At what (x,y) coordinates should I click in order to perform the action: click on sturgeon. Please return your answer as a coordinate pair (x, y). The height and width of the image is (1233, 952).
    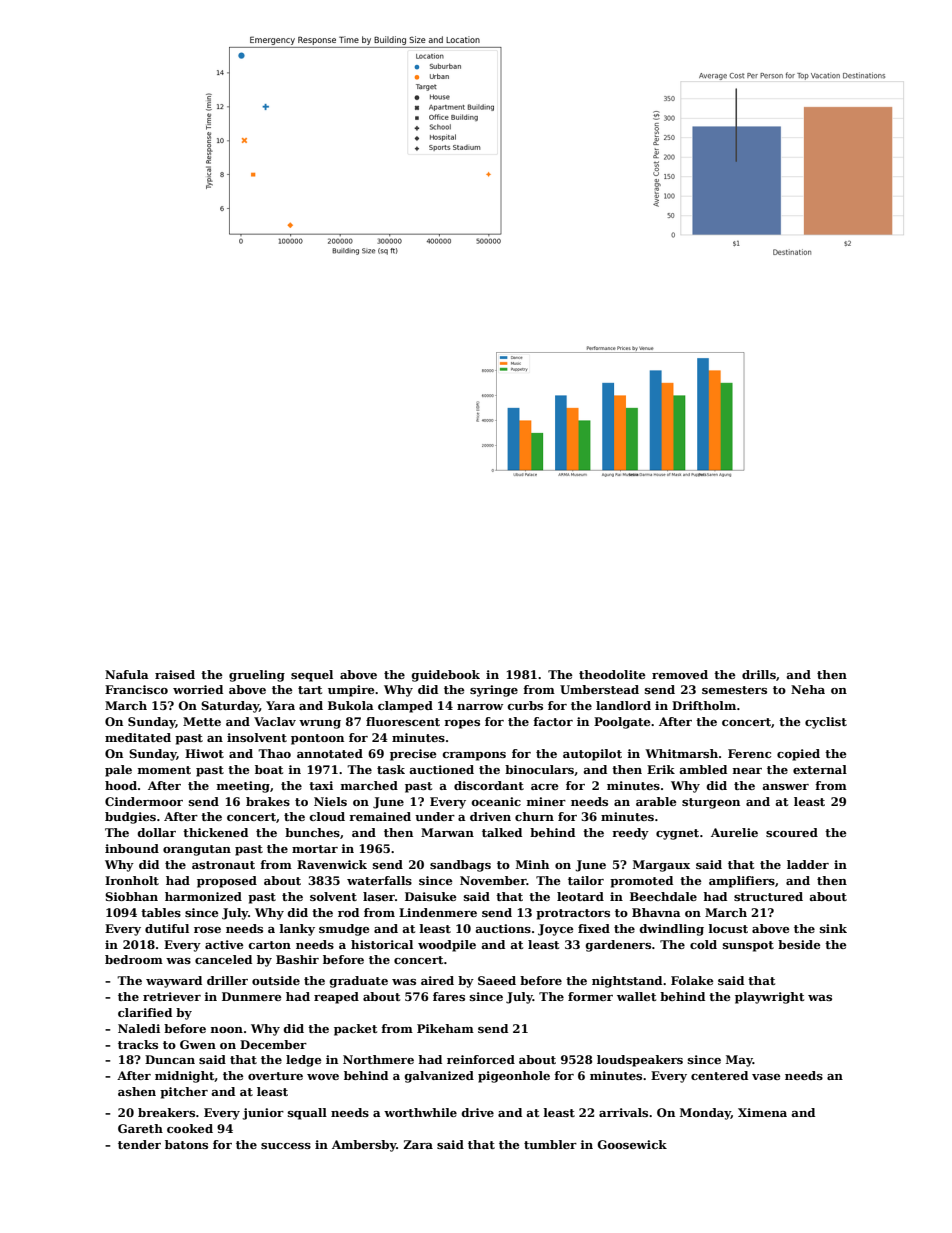
    Looking at the image, I should click on (711, 803).
